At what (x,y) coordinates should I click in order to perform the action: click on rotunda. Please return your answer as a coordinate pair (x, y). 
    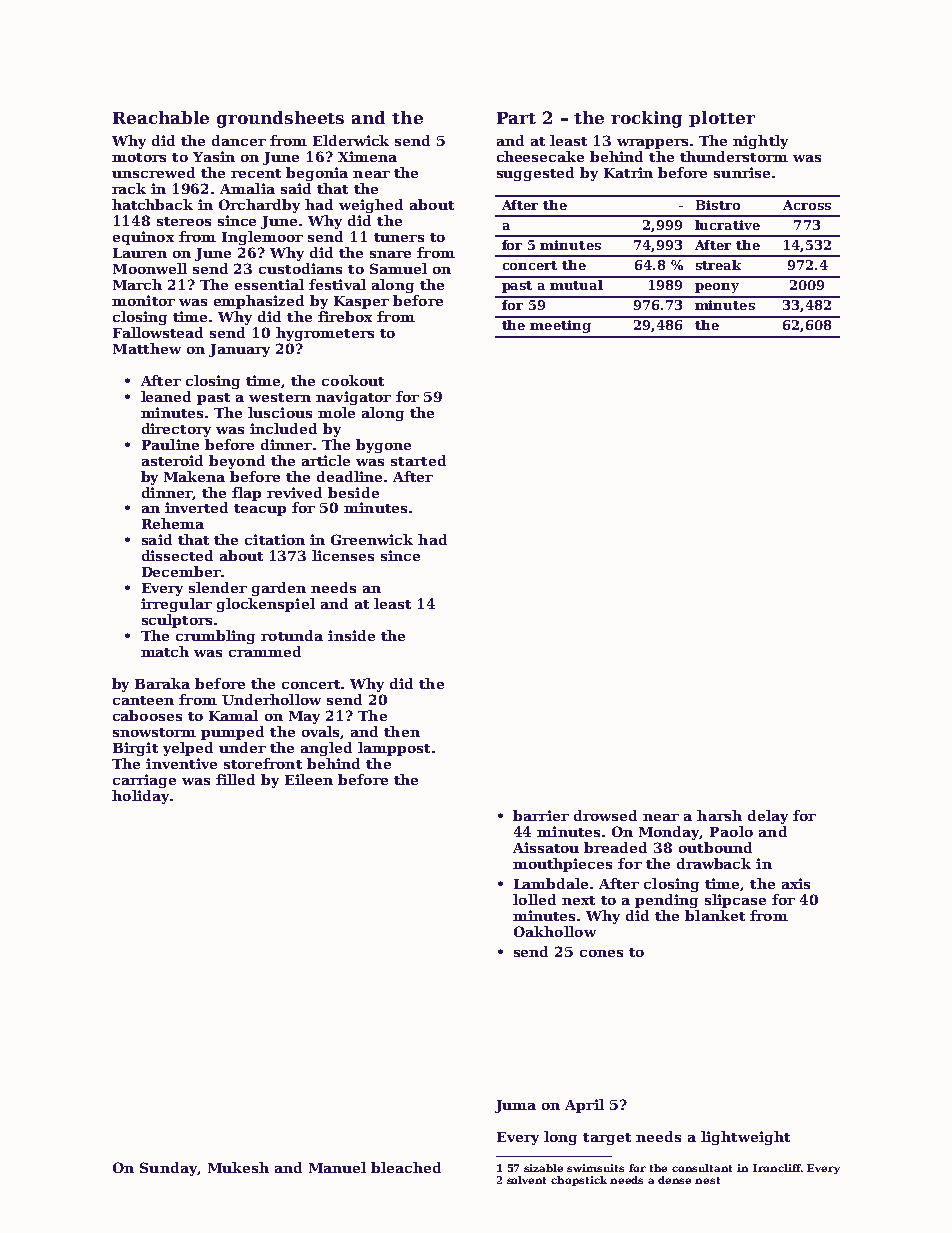
    Looking at the image, I should click on (292, 635).
